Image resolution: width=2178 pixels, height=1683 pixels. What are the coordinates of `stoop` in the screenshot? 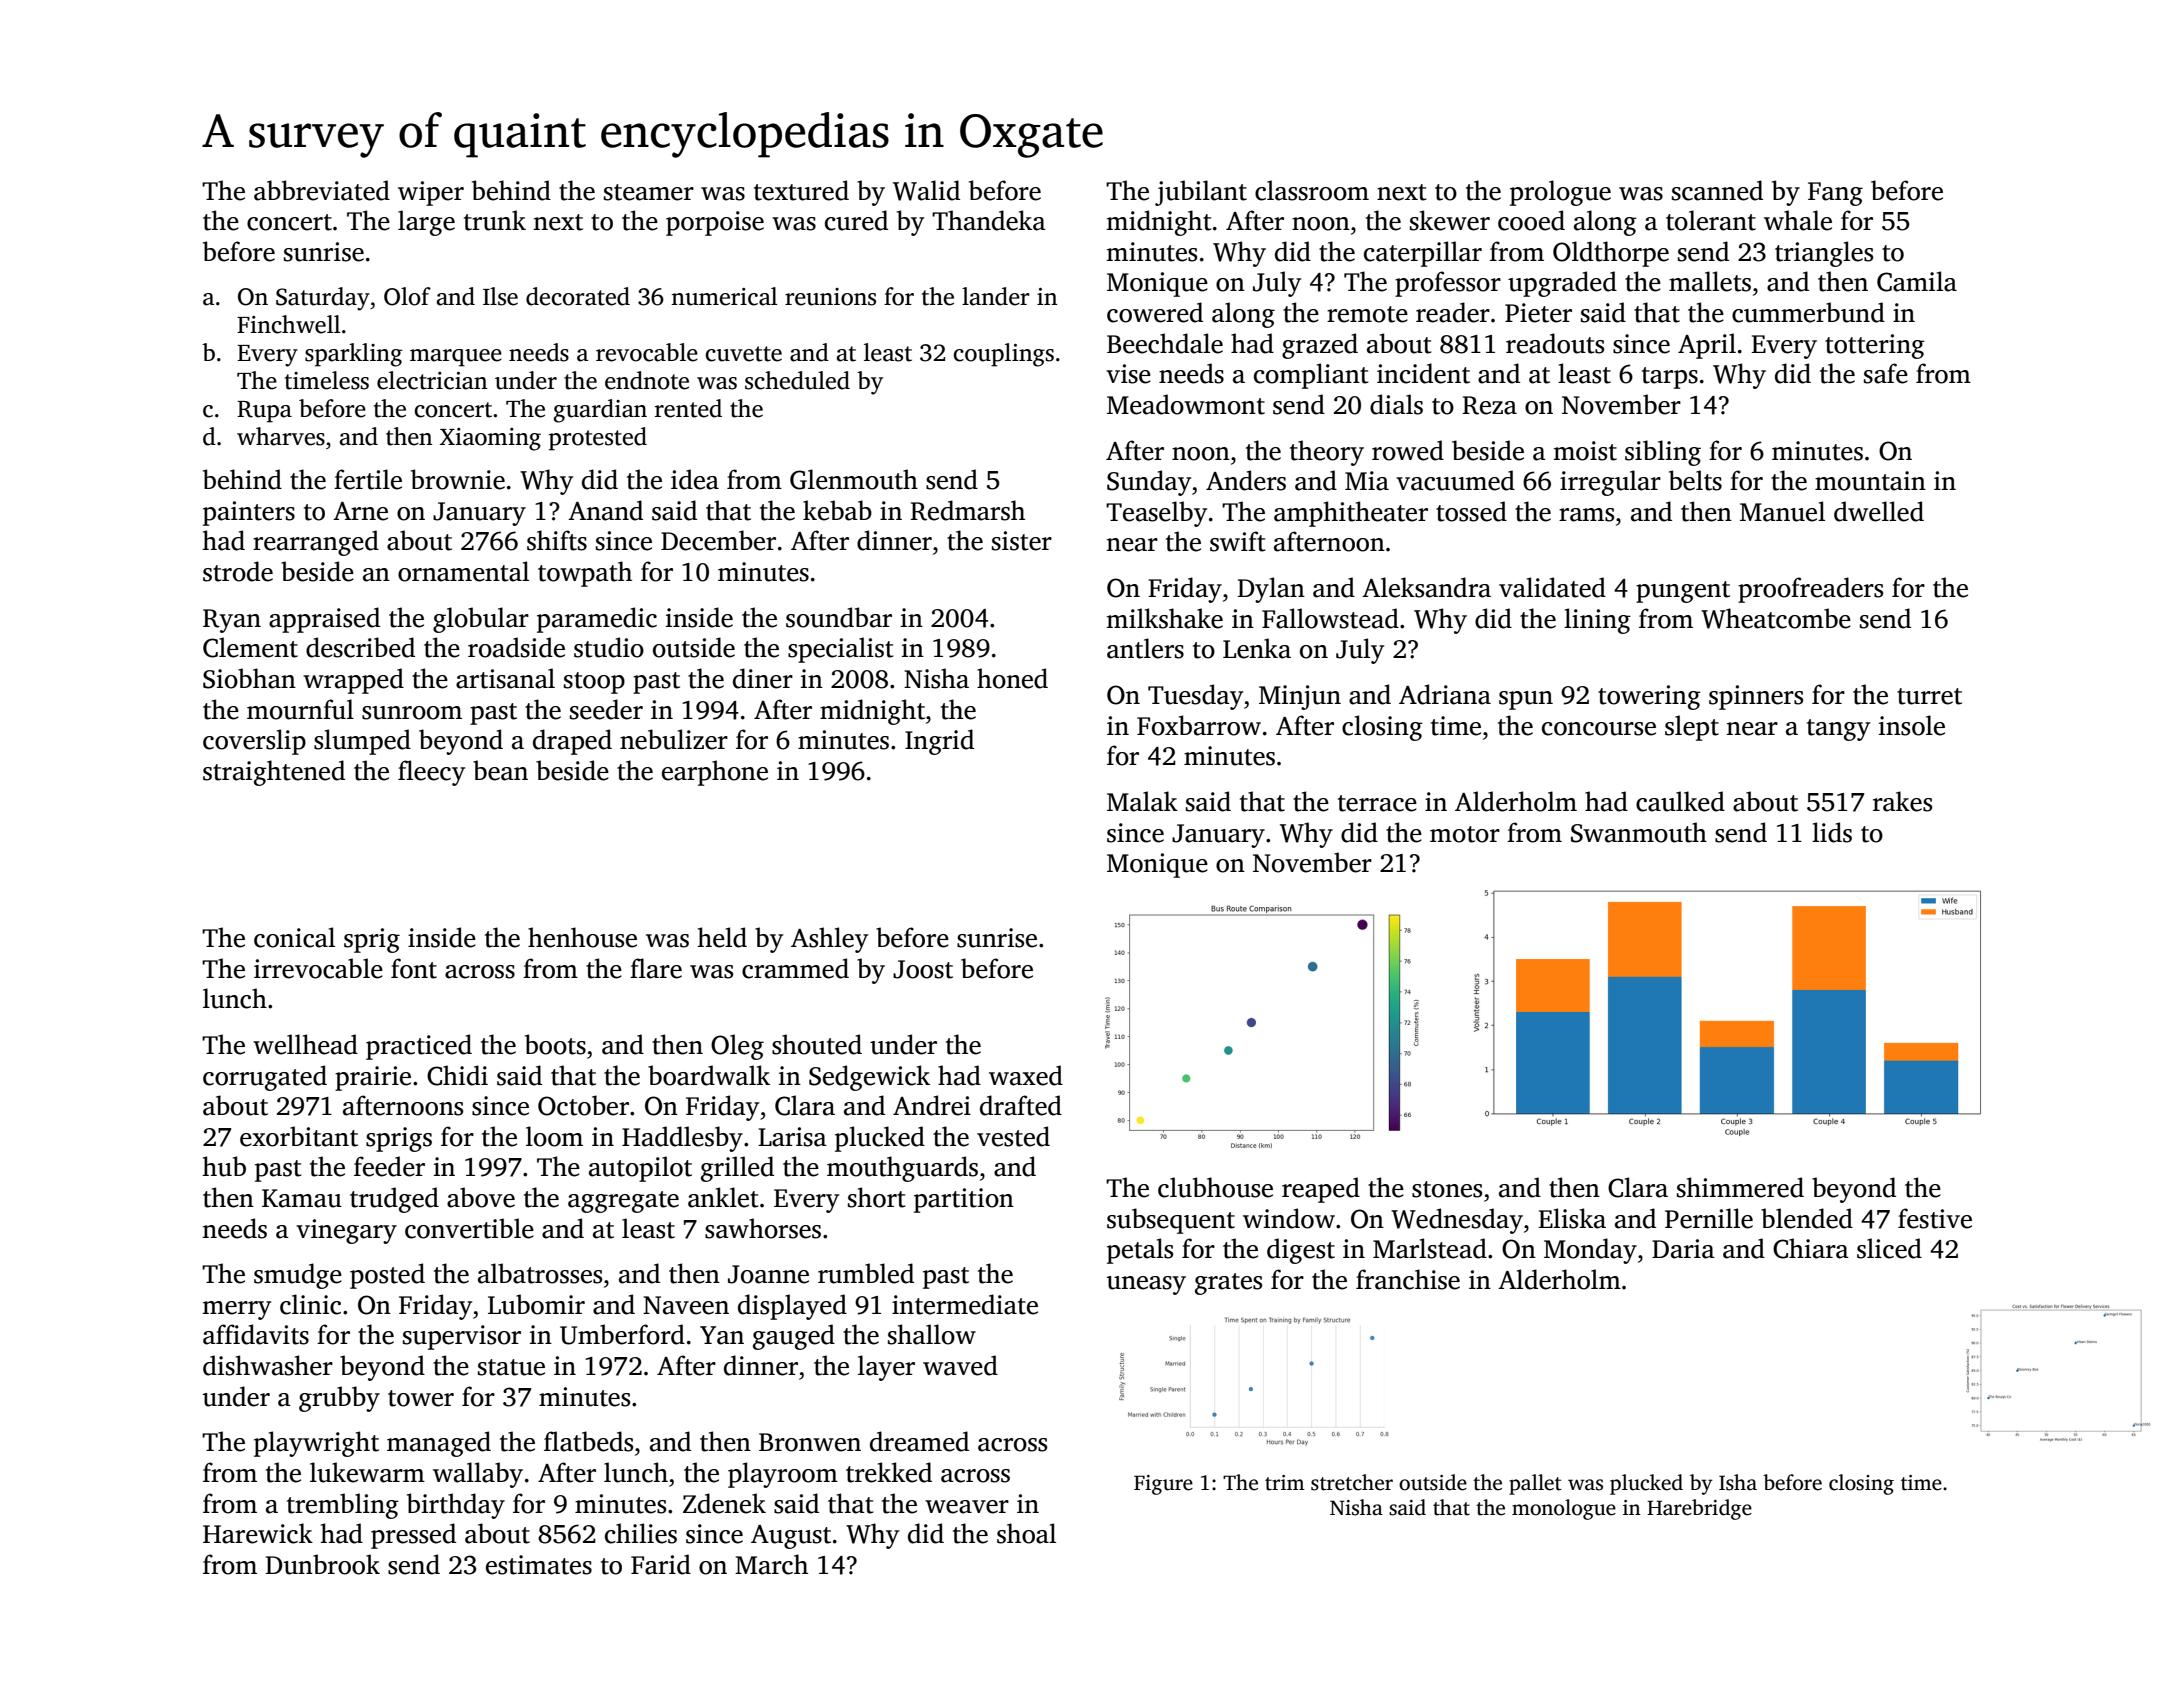 It's located at (594, 683).
